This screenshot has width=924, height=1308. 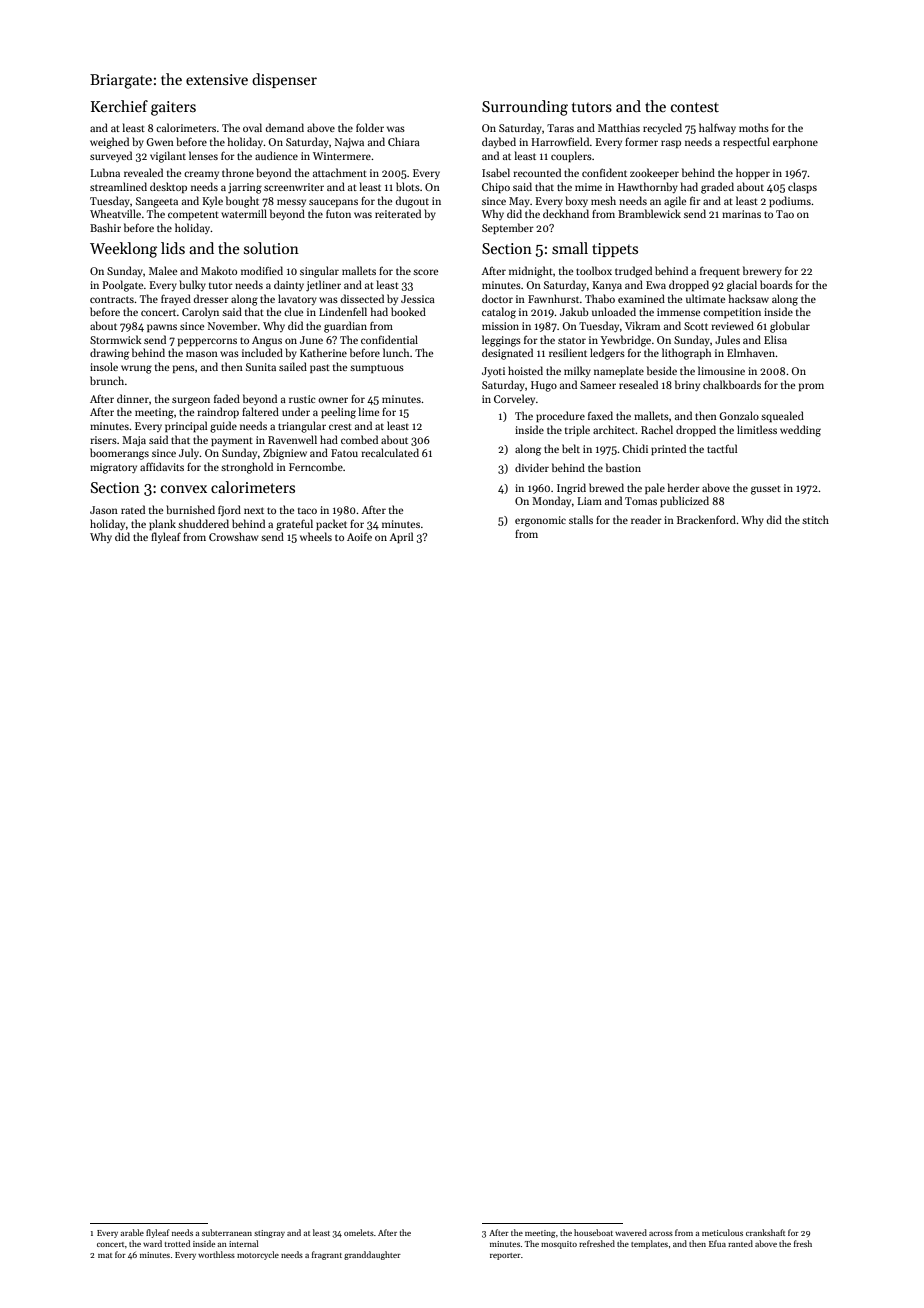 I want to click on contest, so click(x=695, y=107).
